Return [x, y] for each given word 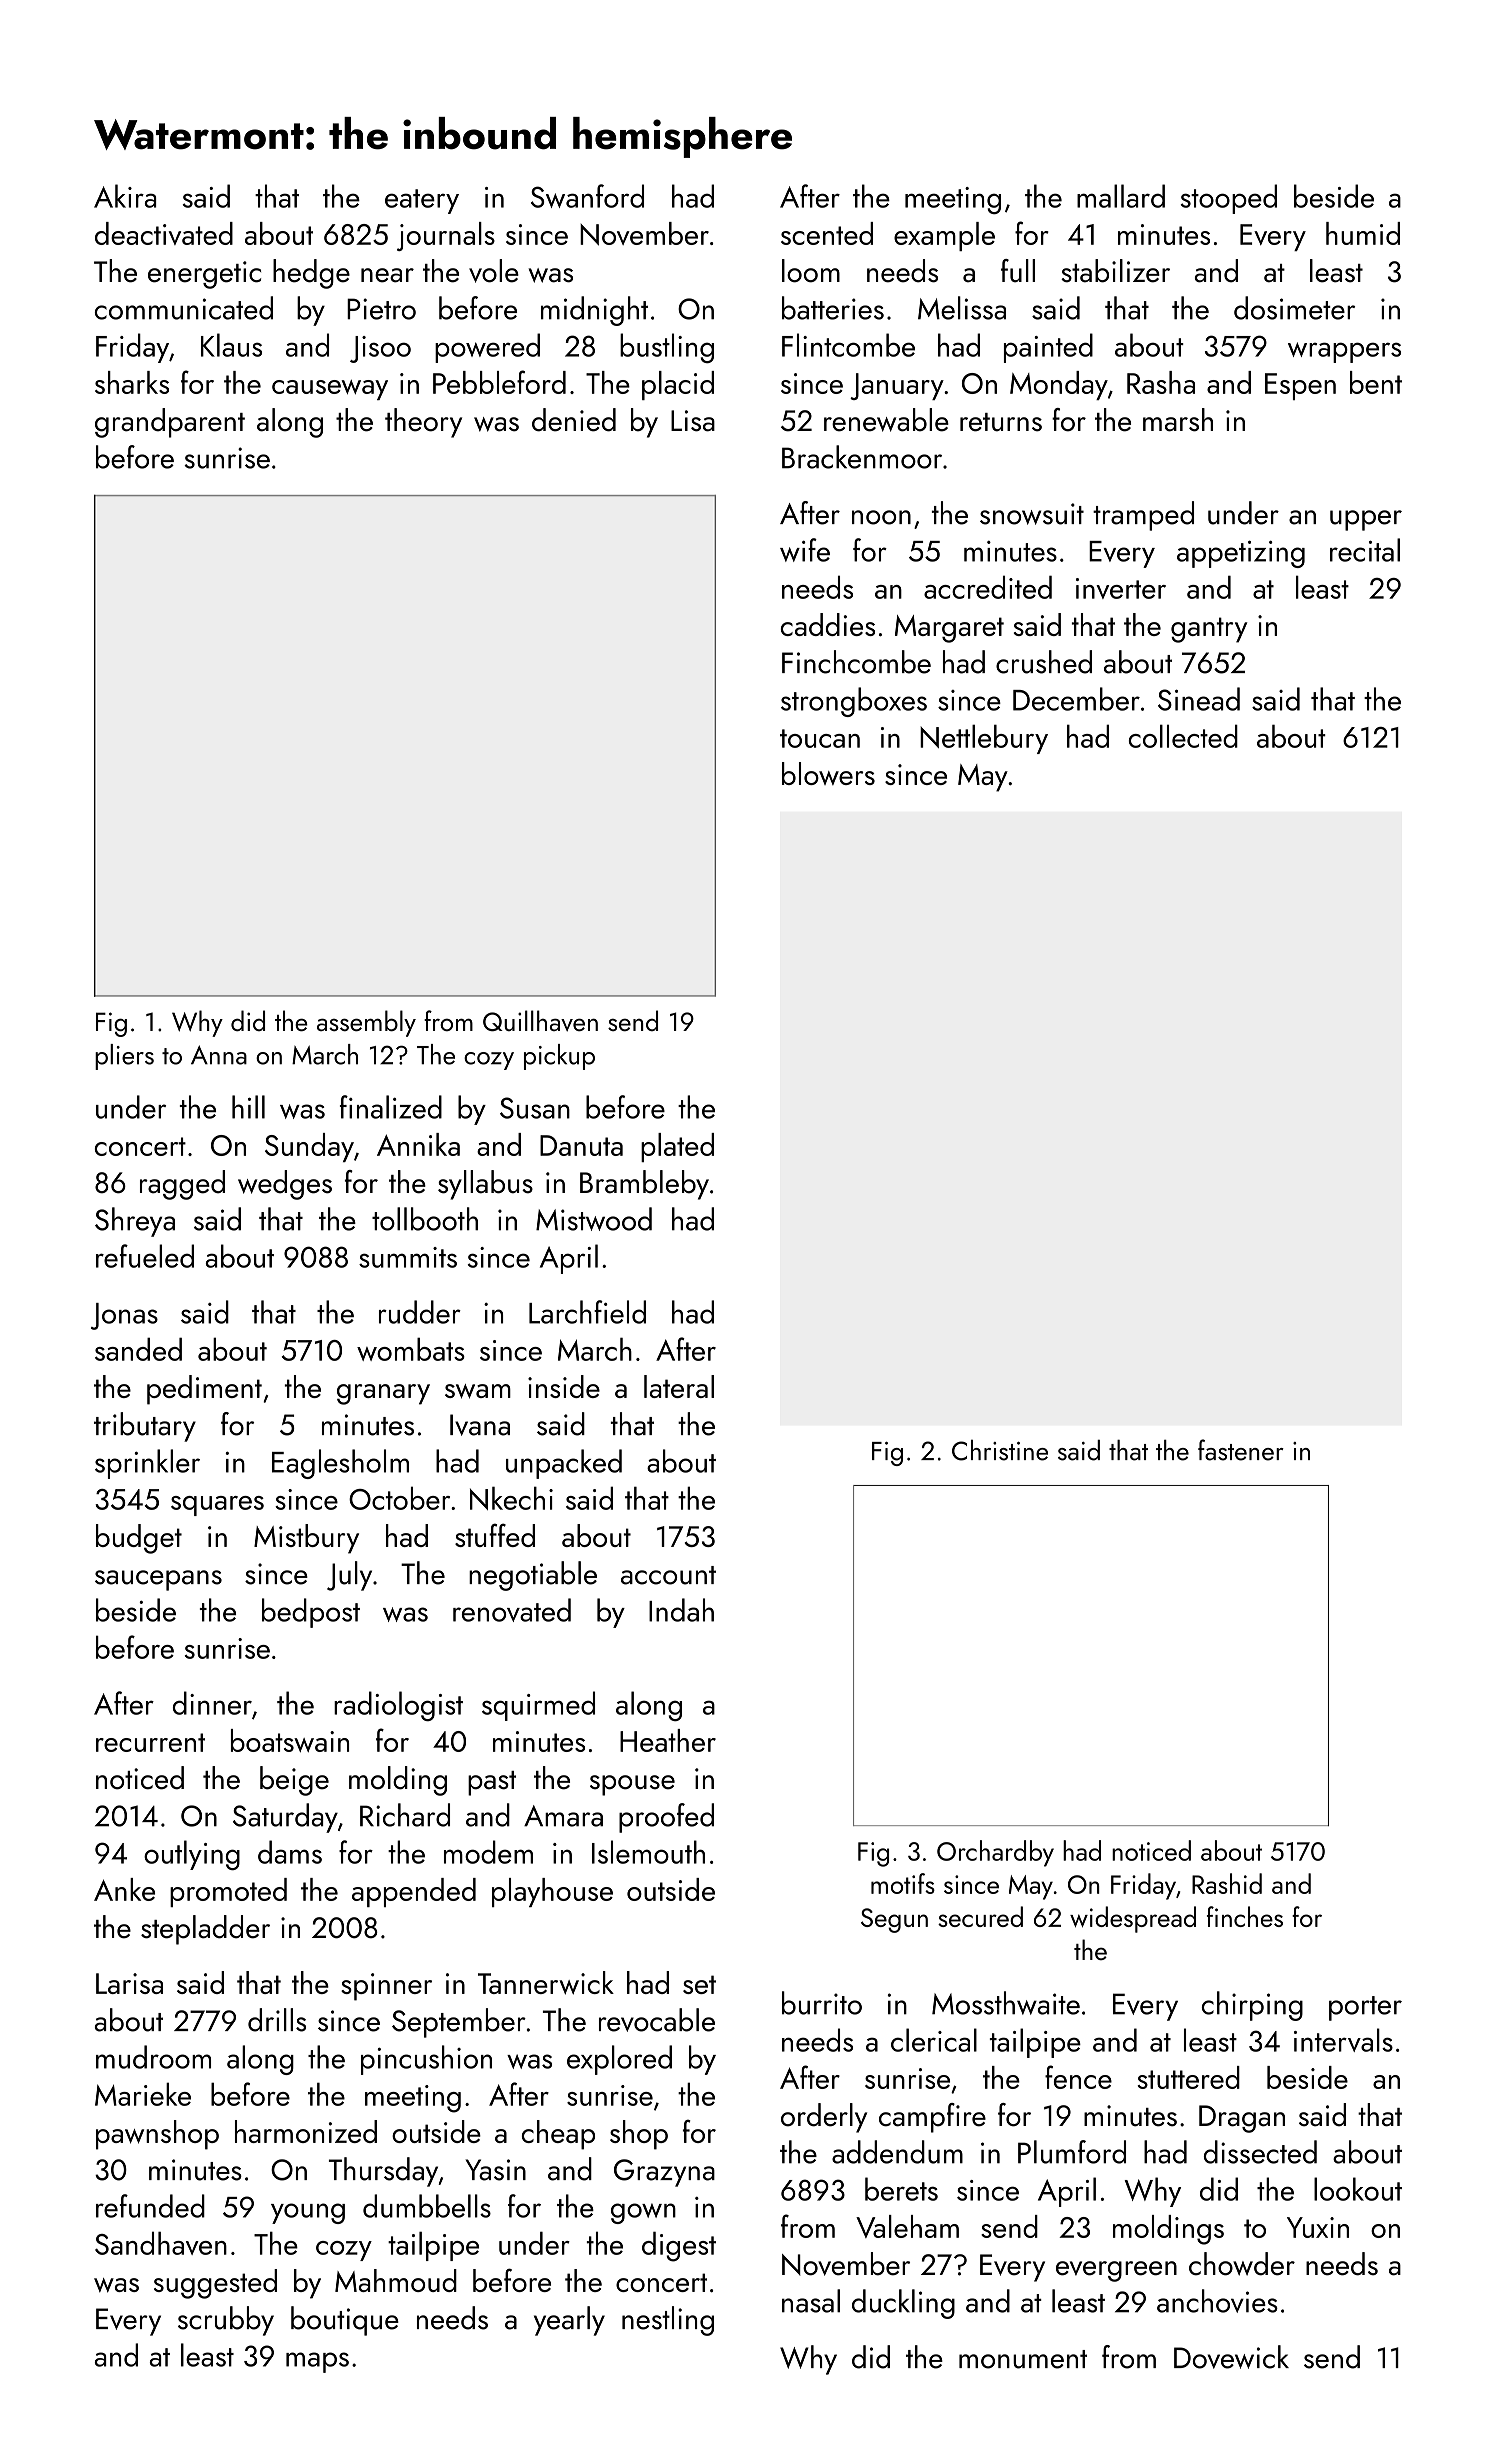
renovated [512, 1610]
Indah [681, 1610]
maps [317, 2362]
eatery [422, 201]
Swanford [587, 196]
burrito [822, 2003]
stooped [1229, 199]
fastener [1241, 1450]
